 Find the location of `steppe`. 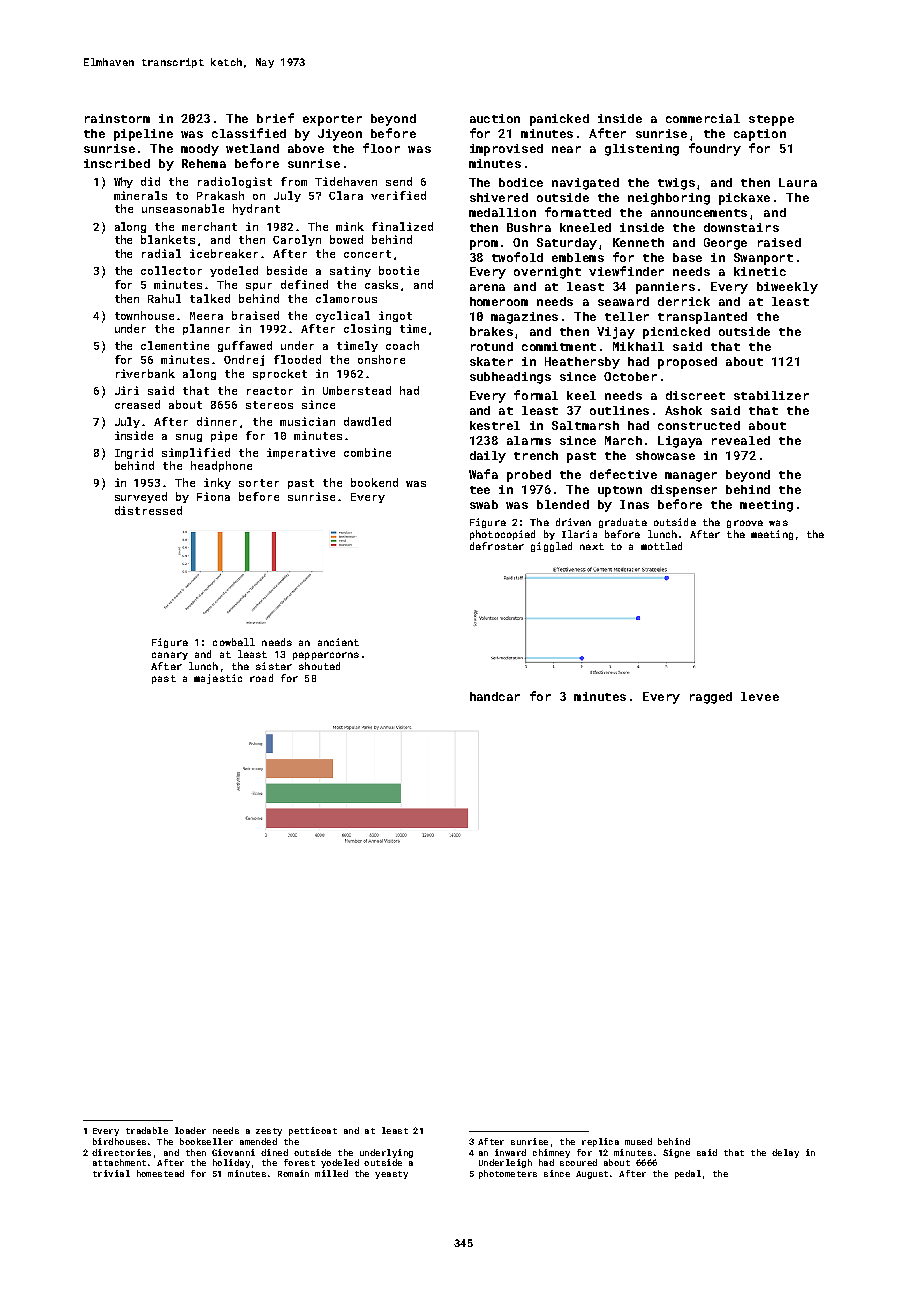

steppe is located at coordinates (771, 120).
